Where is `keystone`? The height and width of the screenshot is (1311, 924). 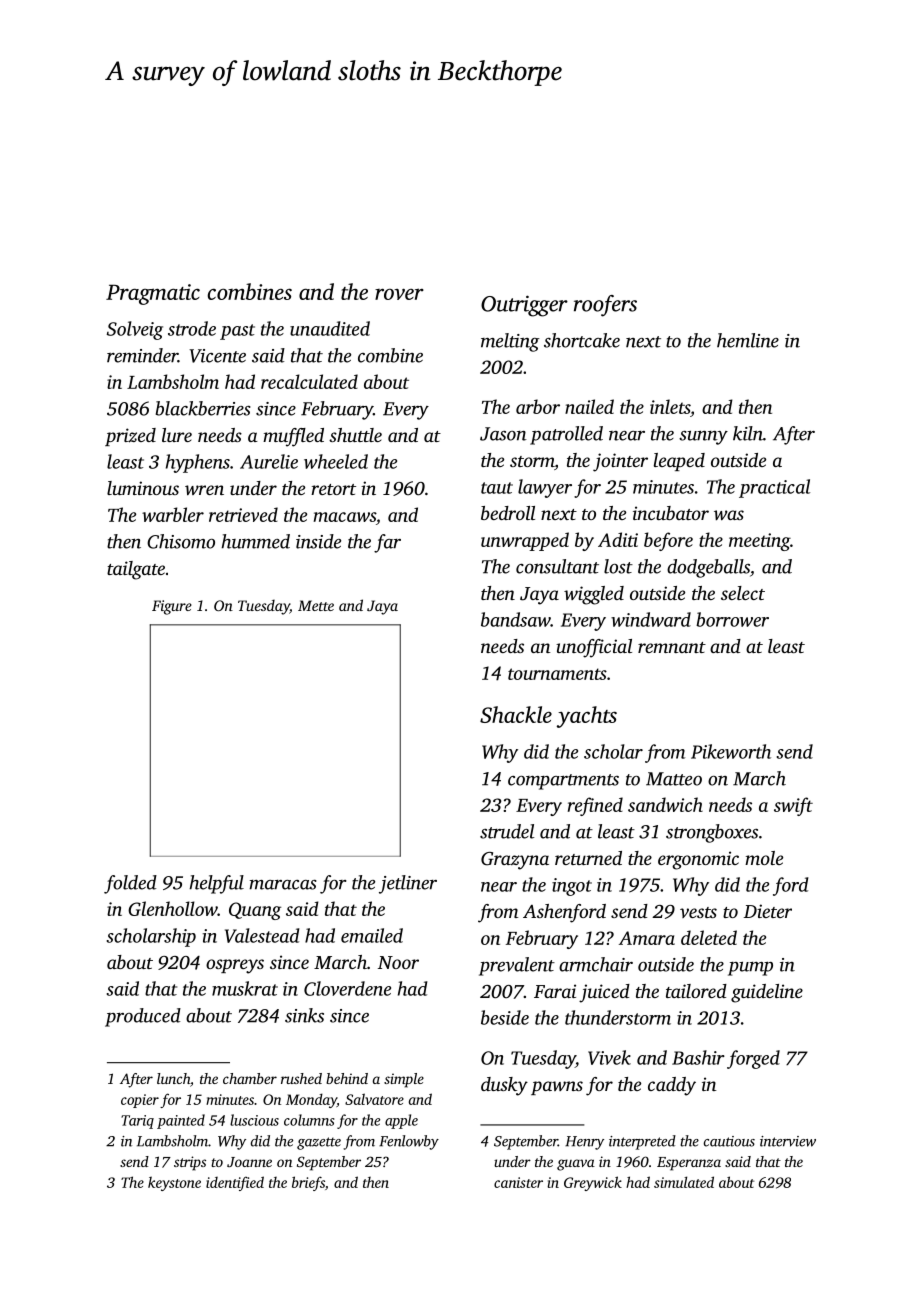 keystone is located at coordinates (174, 1183).
